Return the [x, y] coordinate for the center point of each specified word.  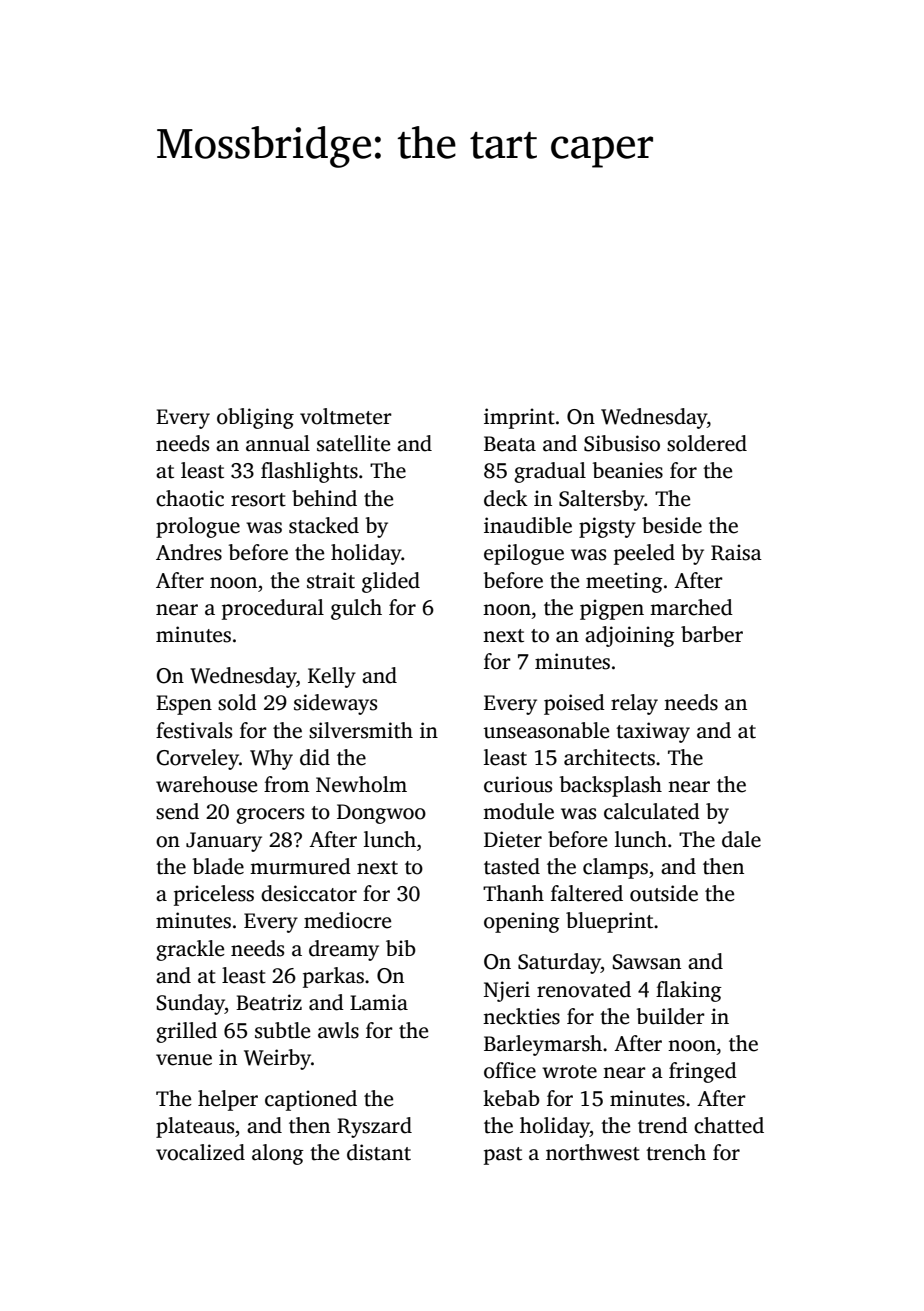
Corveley [198, 759]
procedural [273, 609]
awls [338, 1030]
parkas [333, 977]
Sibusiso [622, 443]
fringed [703, 1072]
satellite [353, 443]
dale [741, 839]
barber [712, 634]
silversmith [361, 730]
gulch [356, 609]
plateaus [195, 1127]
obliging [255, 418]
